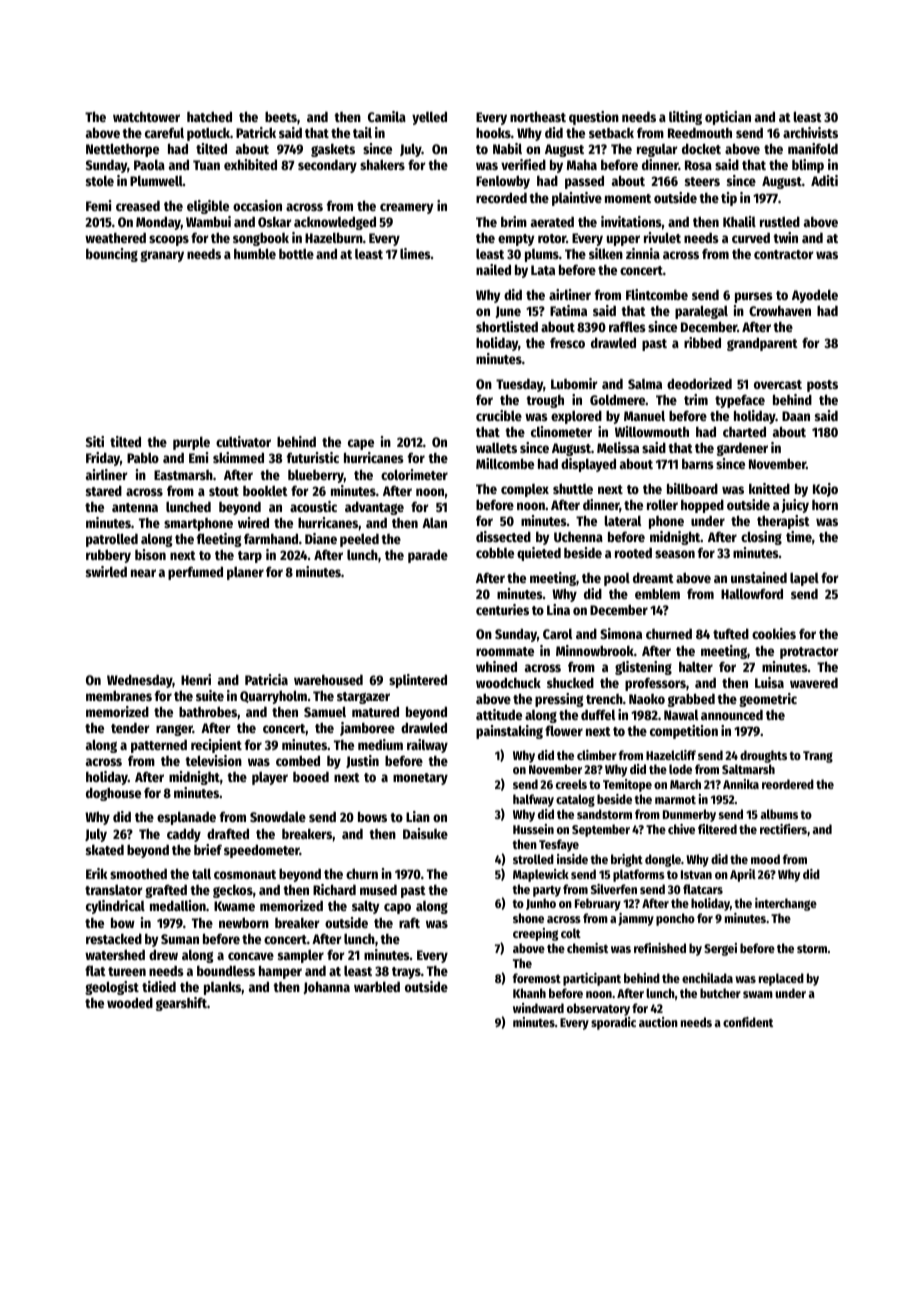  Describe the element at coordinates (243, 441) in the screenshot. I see `cultivator` at that location.
